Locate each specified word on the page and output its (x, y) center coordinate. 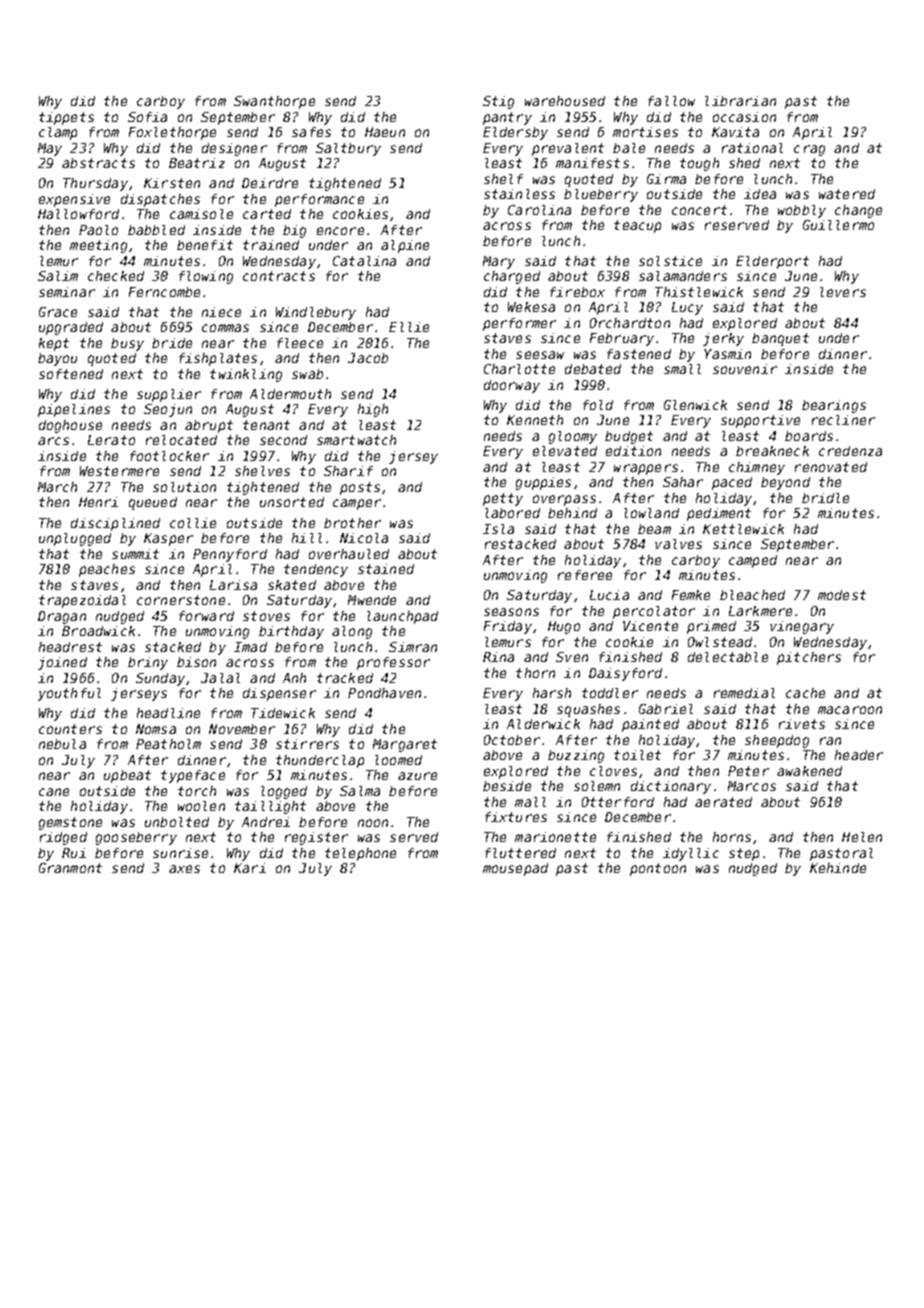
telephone (360, 854)
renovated (831, 467)
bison (196, 662)
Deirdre (270, 183)
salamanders (683, 276)
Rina (498, 657)
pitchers (809, 658)
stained (386, 569)
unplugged (75, 539)
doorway (512, 386)
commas (225, 328)
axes (184, 869)
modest (842, 595)
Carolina (539, 210)
